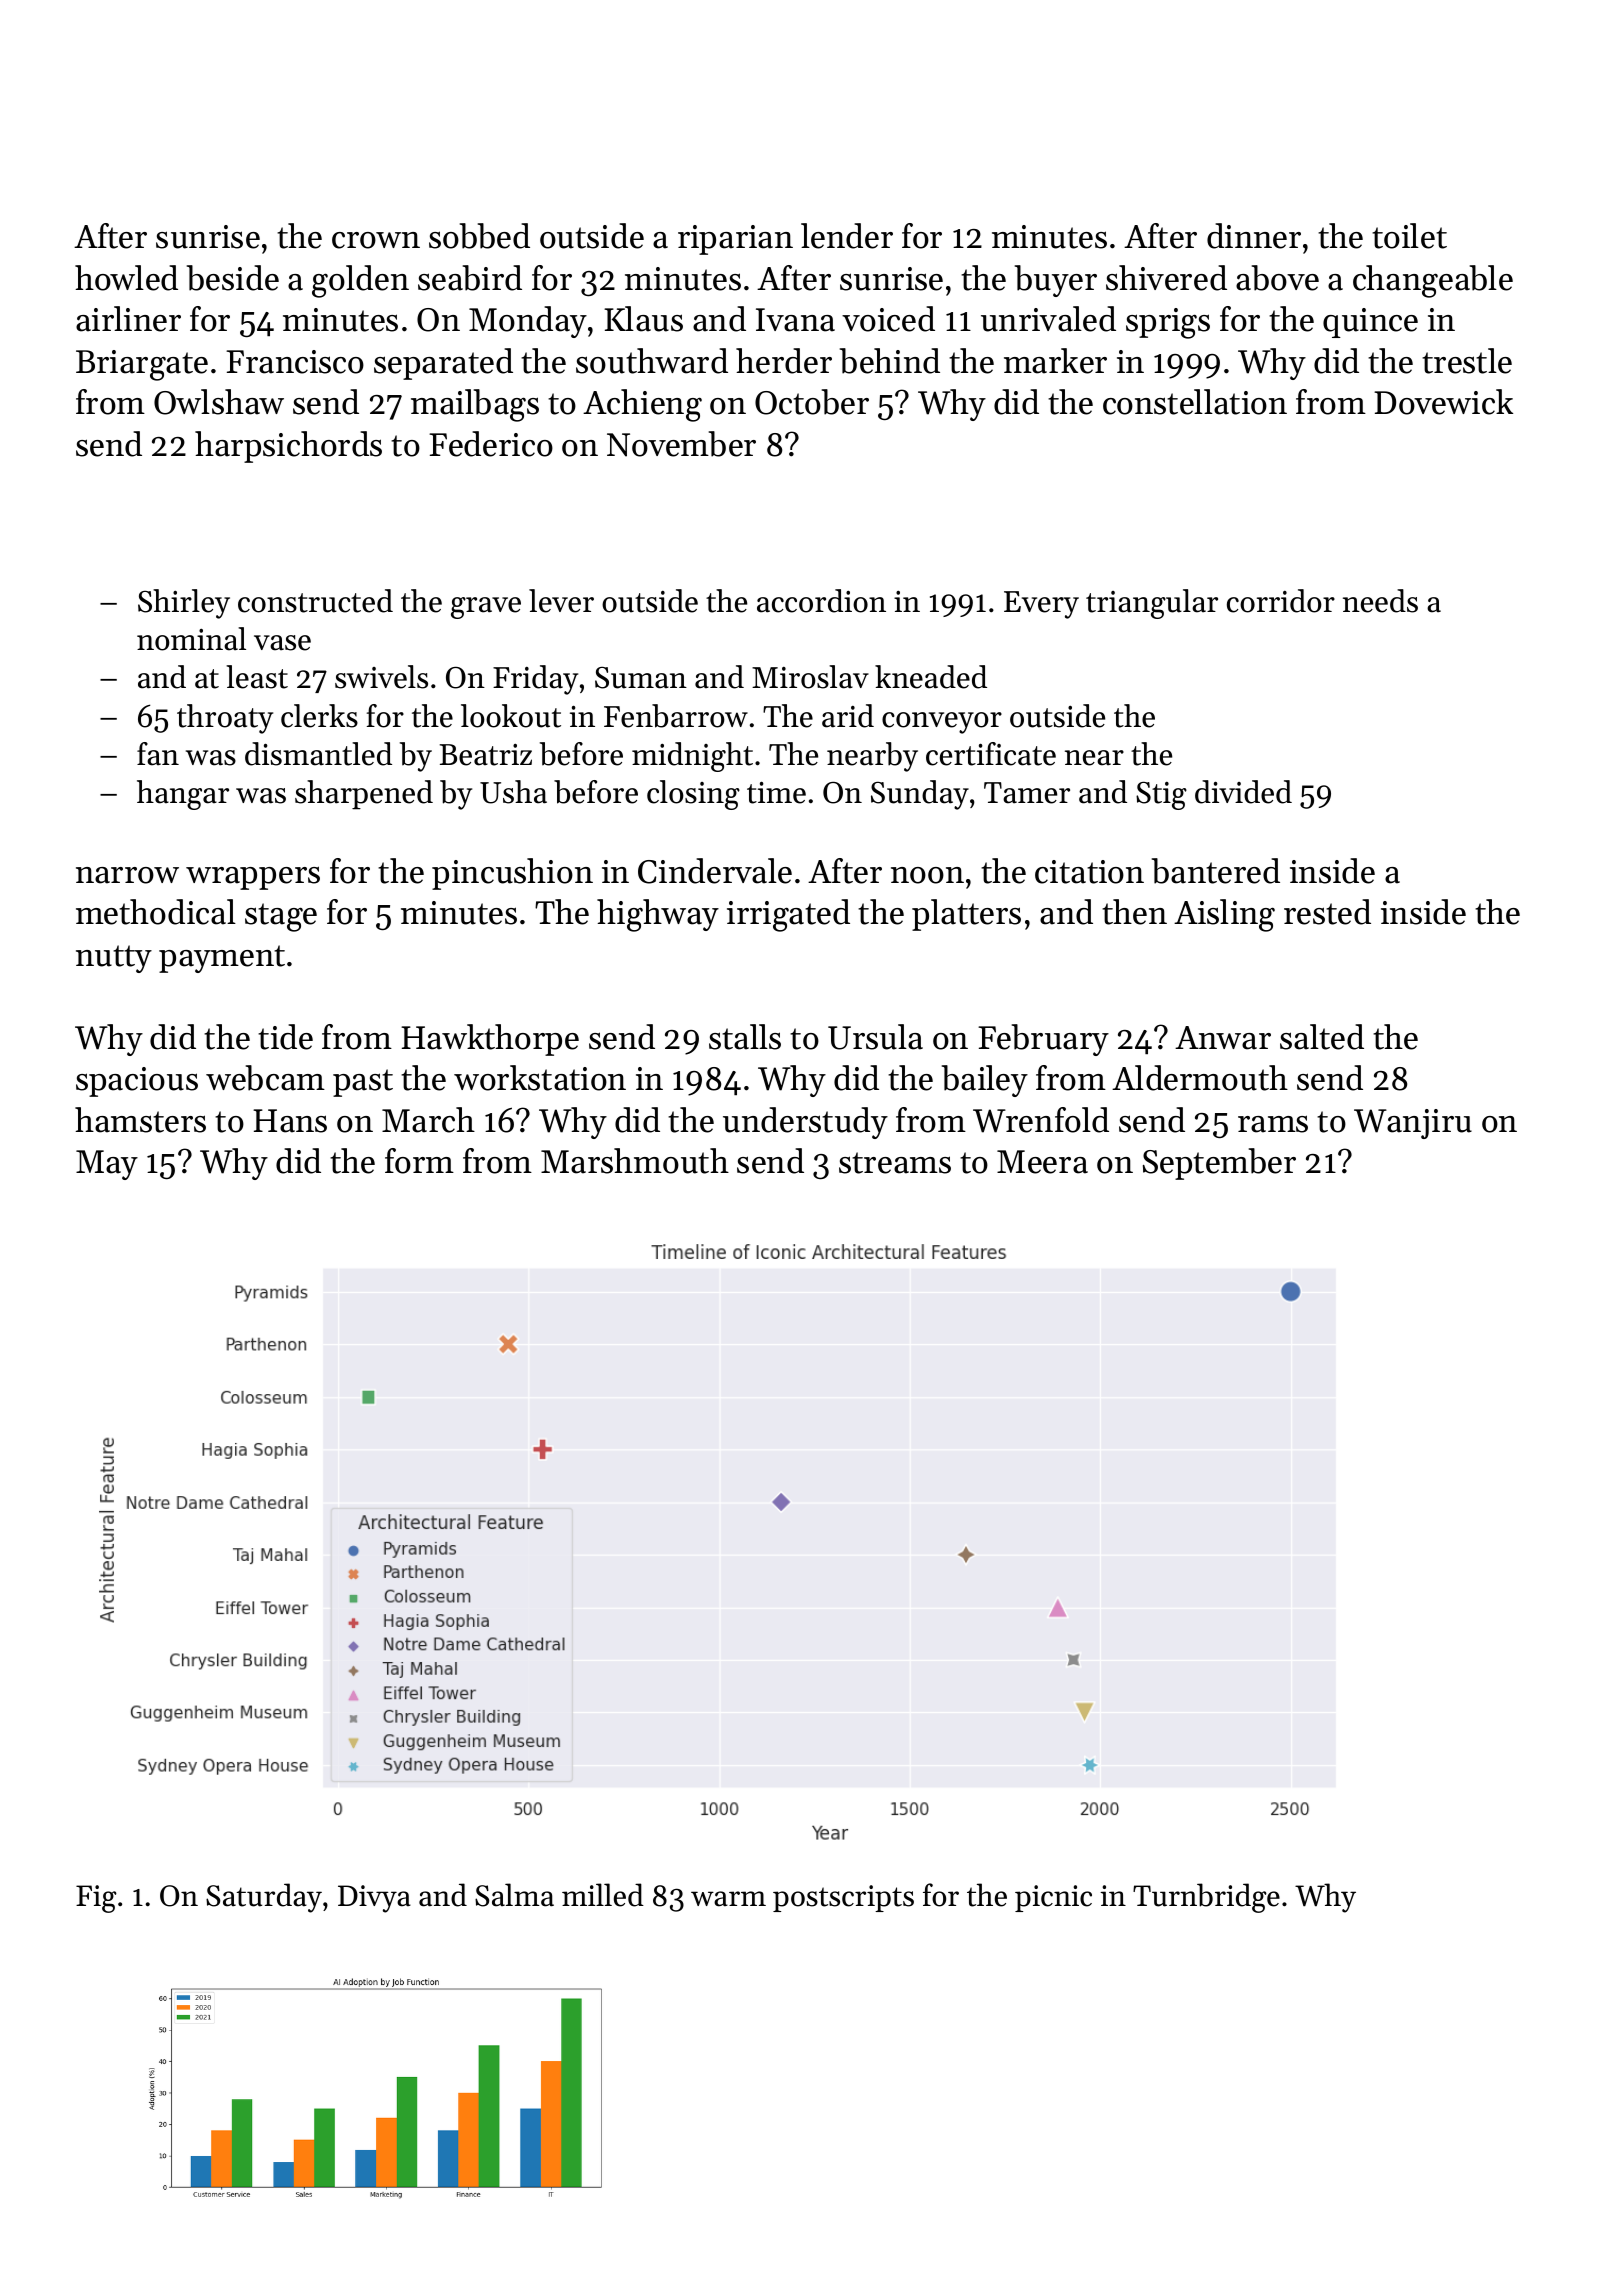 This page has width=1620, height=2292. I want to click on rams, so click(1273, 1124).
